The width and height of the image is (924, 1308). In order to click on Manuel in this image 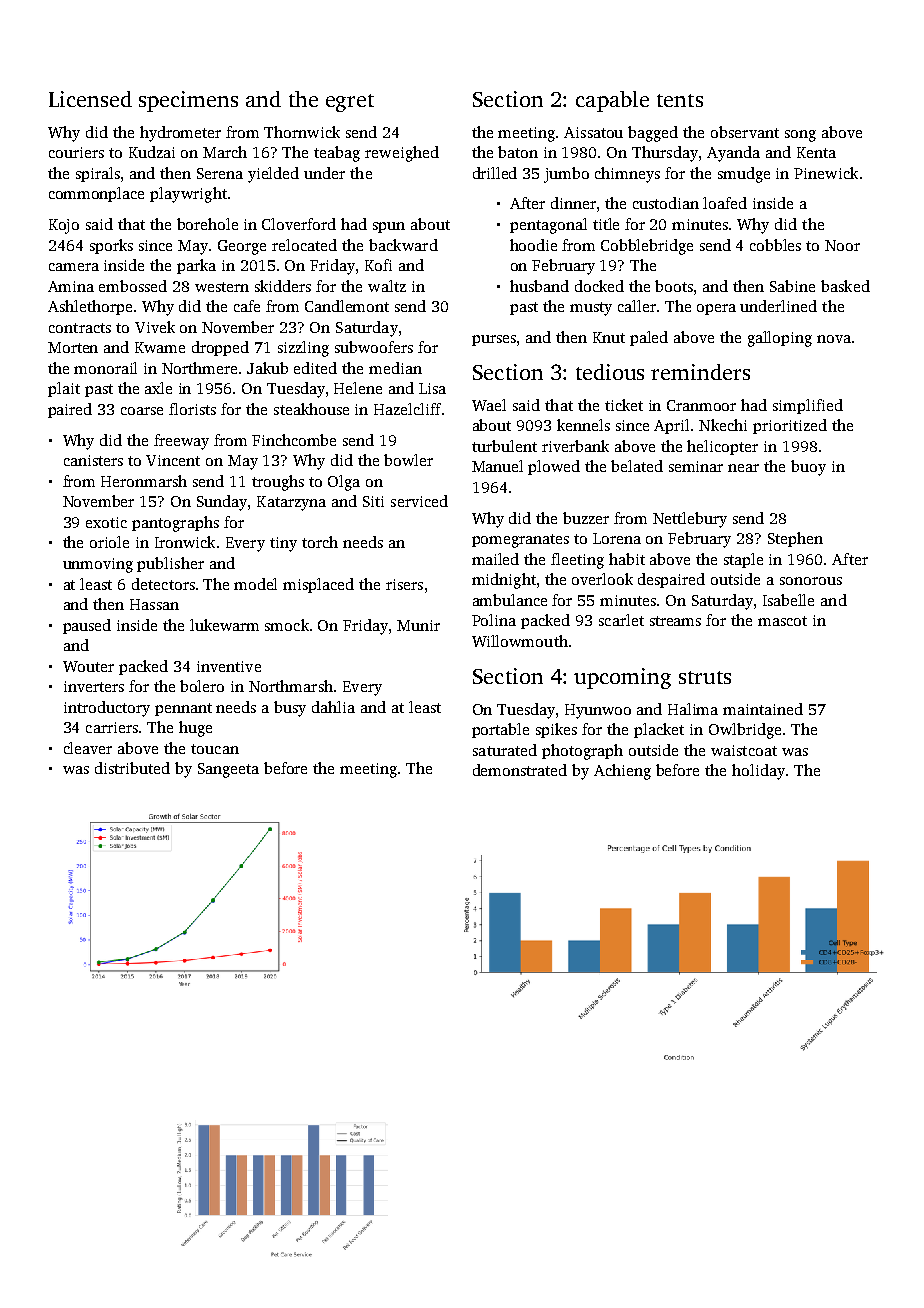, I will do `click(497, 466)`.
